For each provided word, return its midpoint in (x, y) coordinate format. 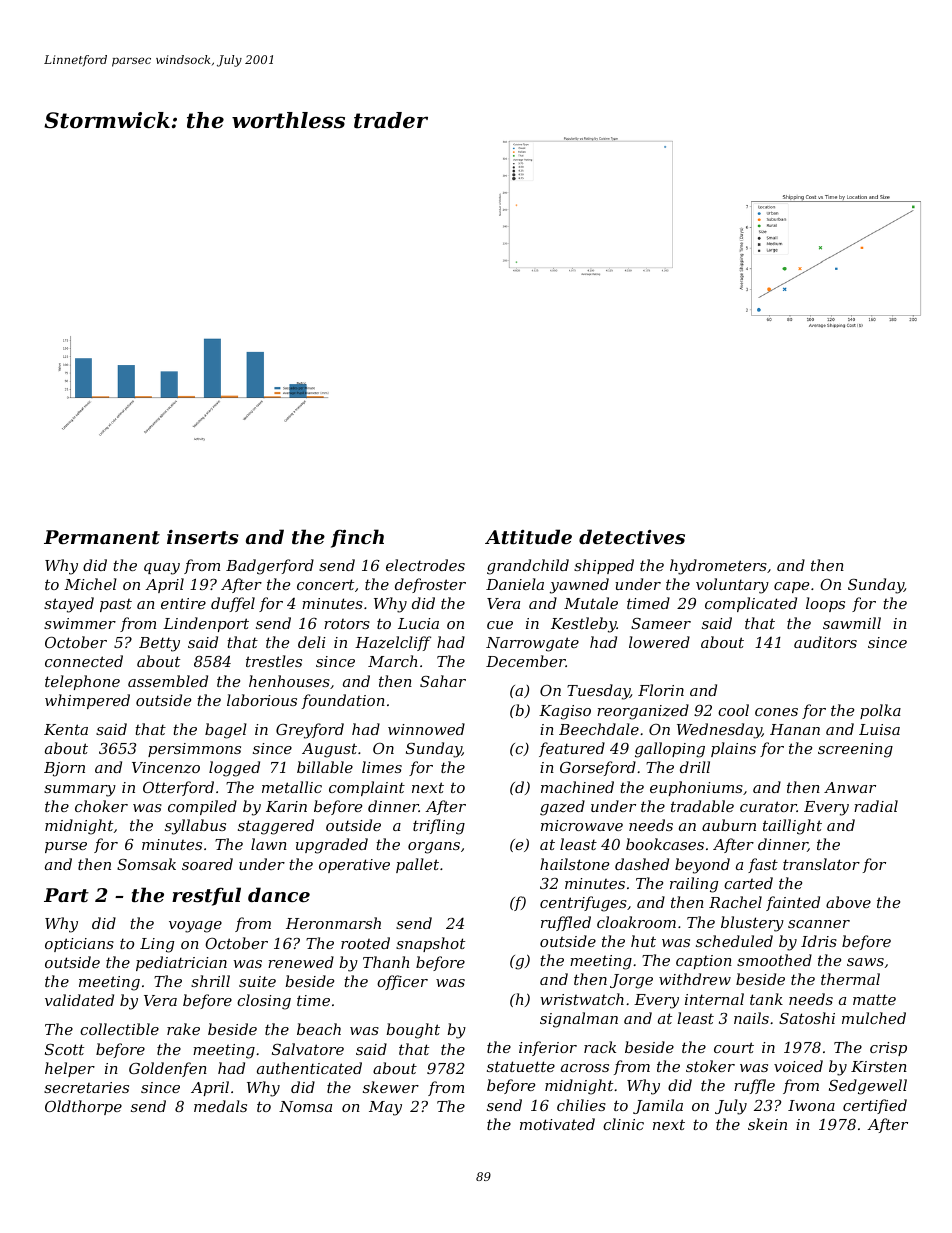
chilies (581, 1105)
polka (880, 711)
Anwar (850, 787)
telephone (82, 682)
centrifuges (583, 904)
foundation (343, 701)
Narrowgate (532, 644)
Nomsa (305, 1106)
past (116, 605)
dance (279, 894)
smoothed (774, 960)
